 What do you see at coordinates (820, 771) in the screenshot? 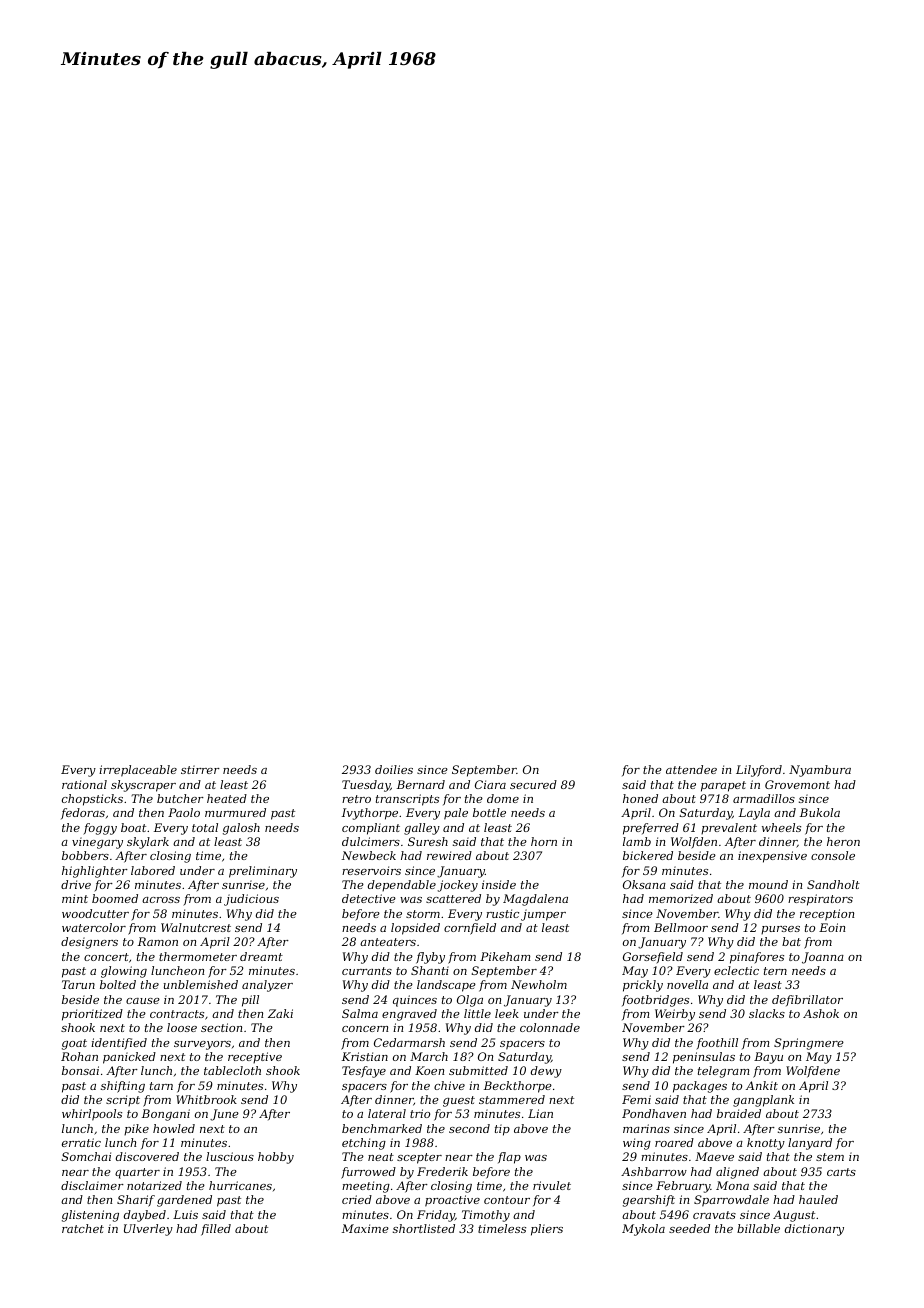
I see `Nyambura` at bounding box center [820, 771].
